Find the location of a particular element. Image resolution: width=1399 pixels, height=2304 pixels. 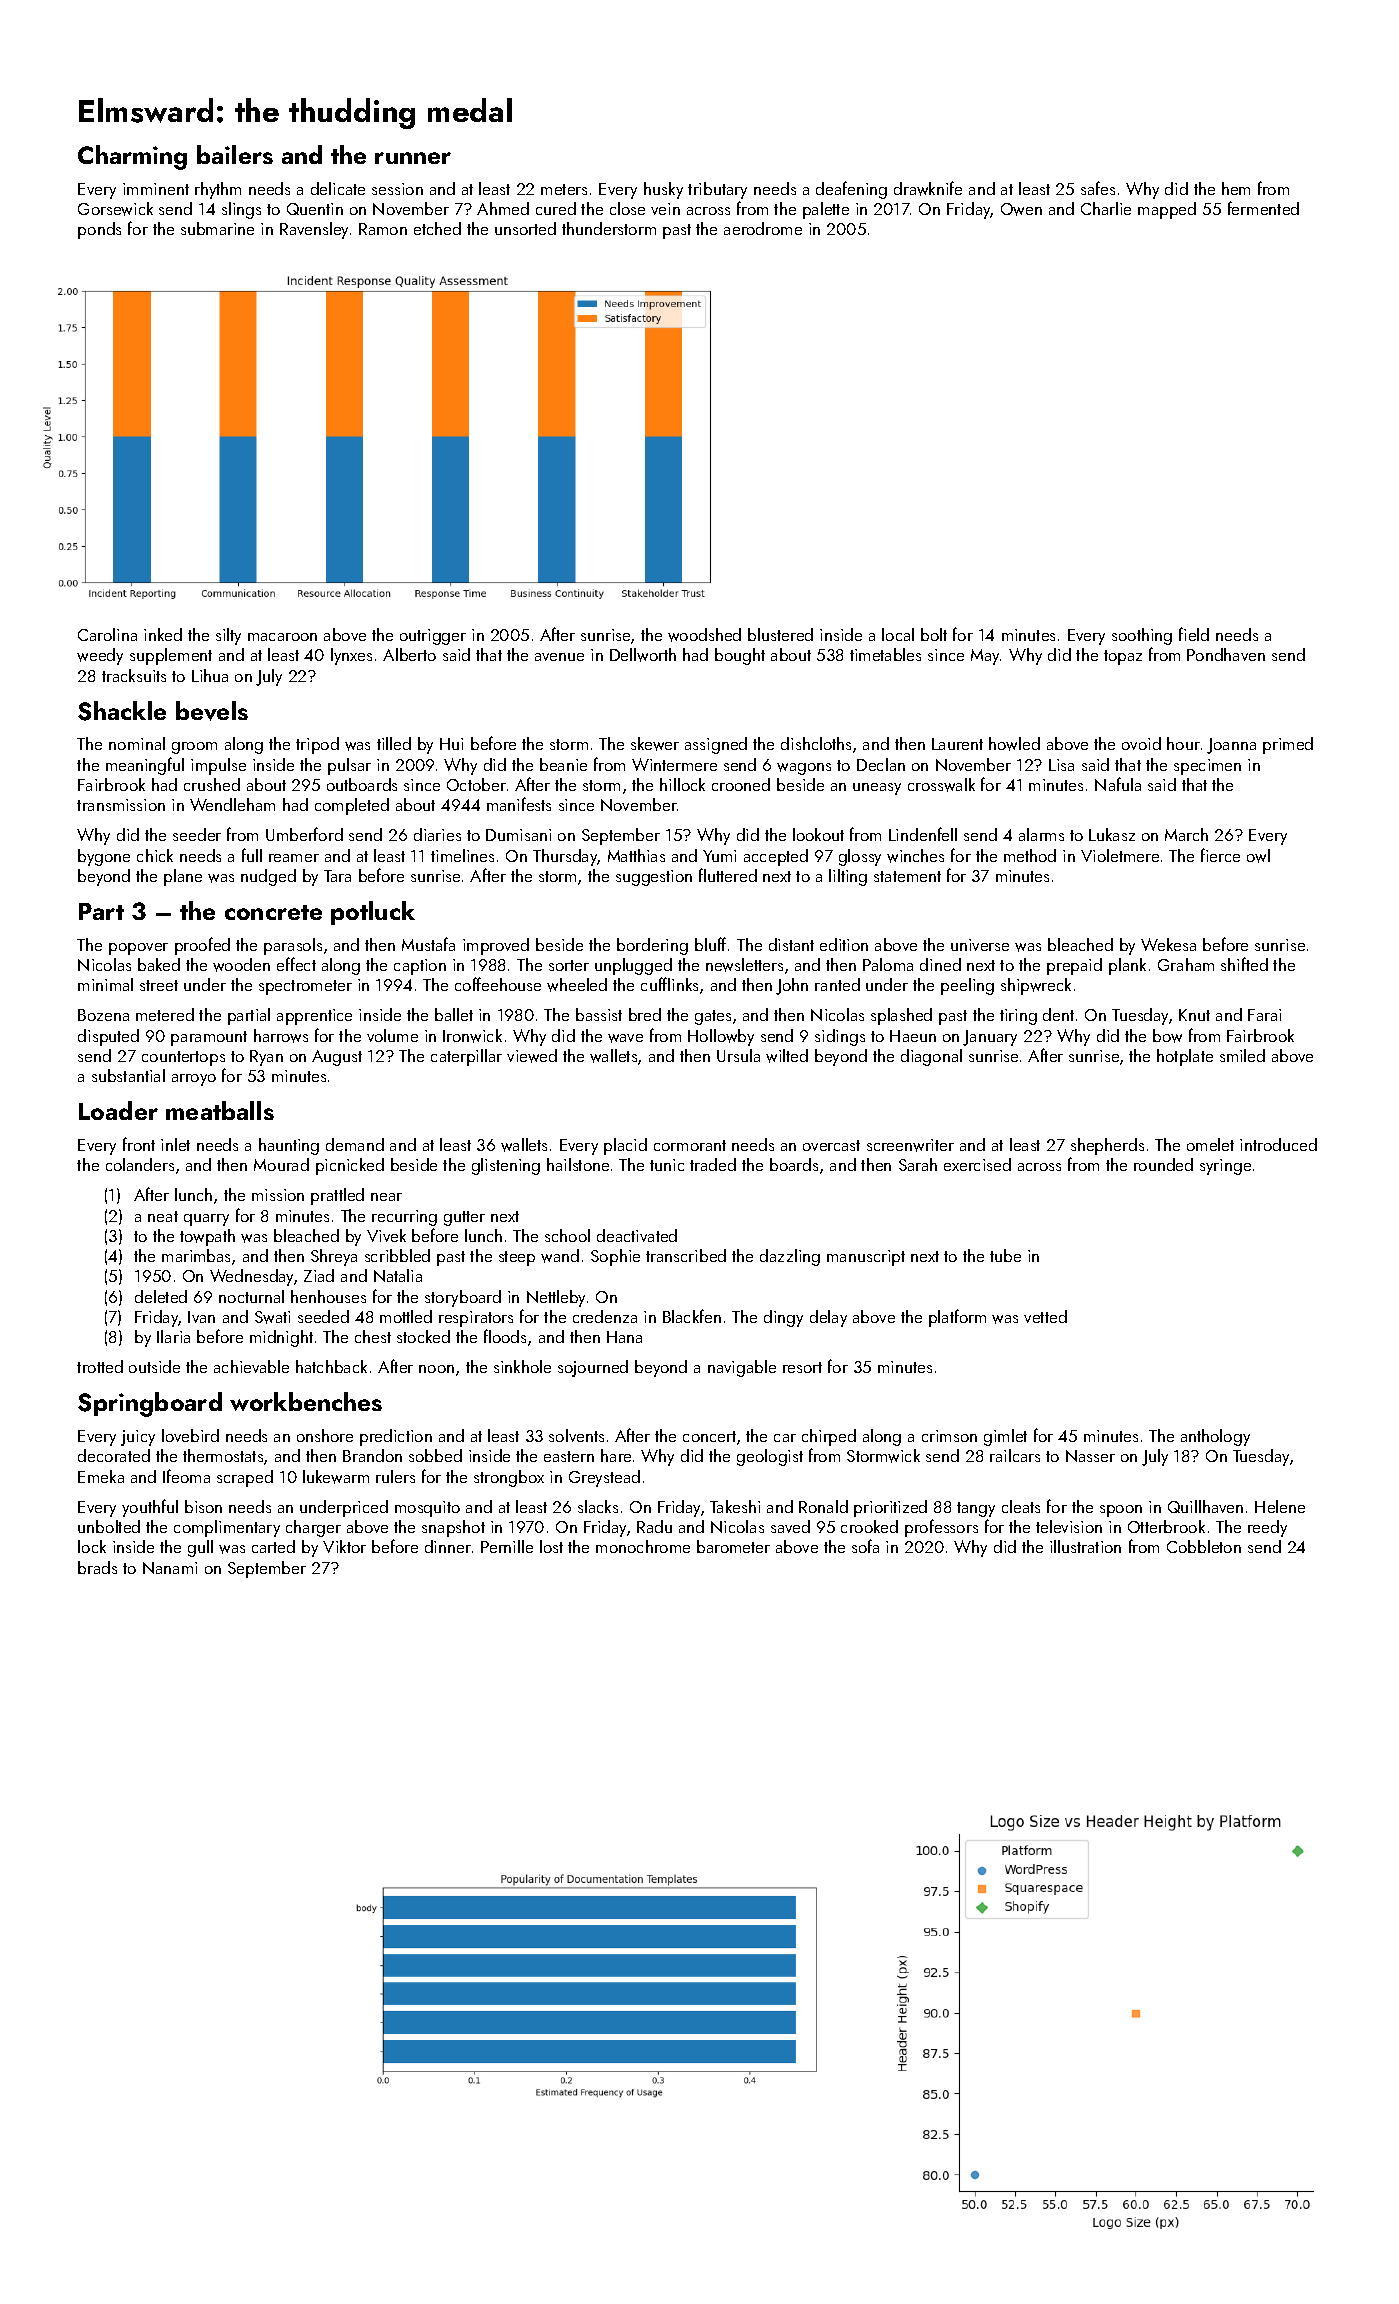

ponds is located at coordinates (99, 230).
